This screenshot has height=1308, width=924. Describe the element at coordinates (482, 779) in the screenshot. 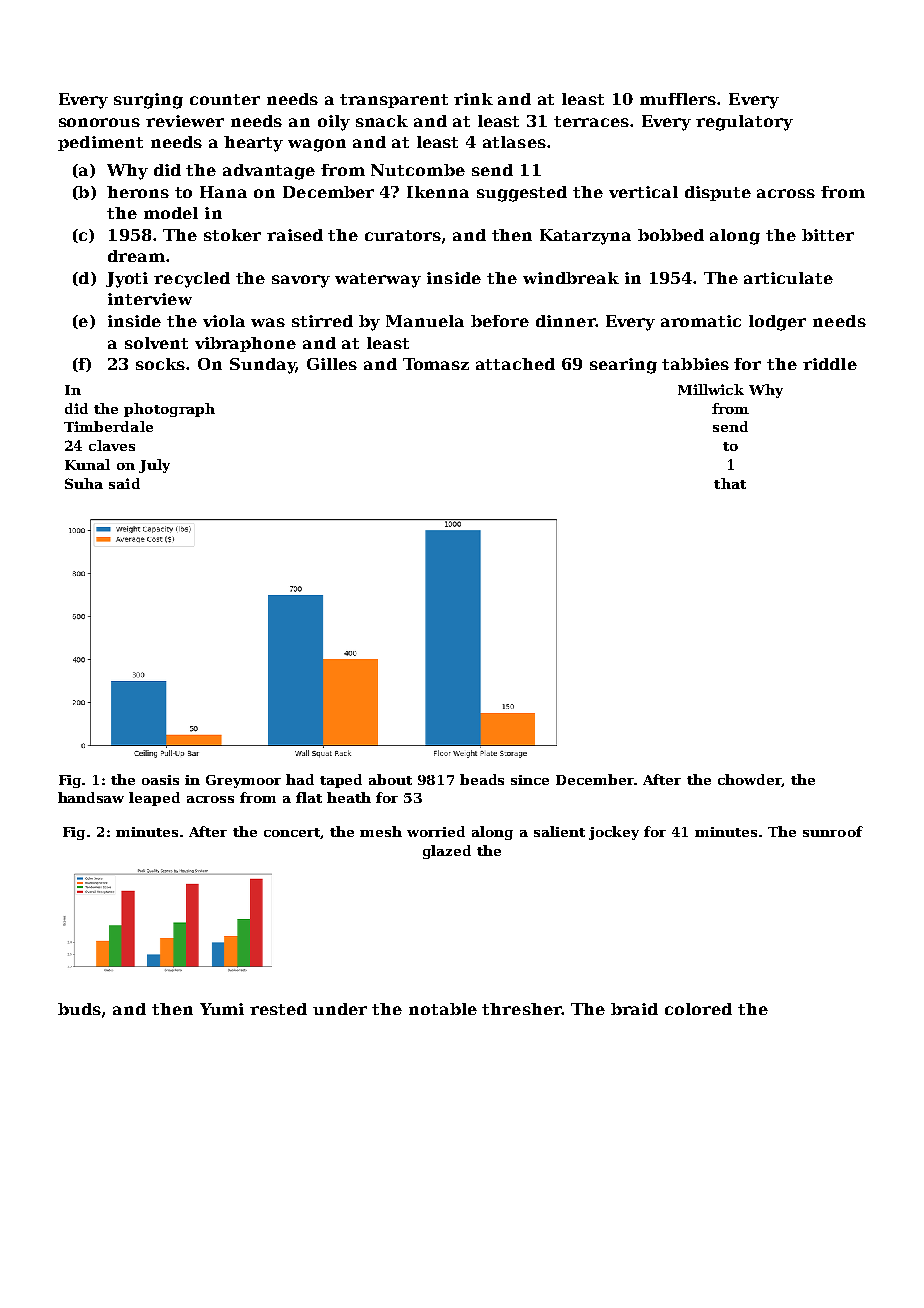

I see `beads` at that location.
